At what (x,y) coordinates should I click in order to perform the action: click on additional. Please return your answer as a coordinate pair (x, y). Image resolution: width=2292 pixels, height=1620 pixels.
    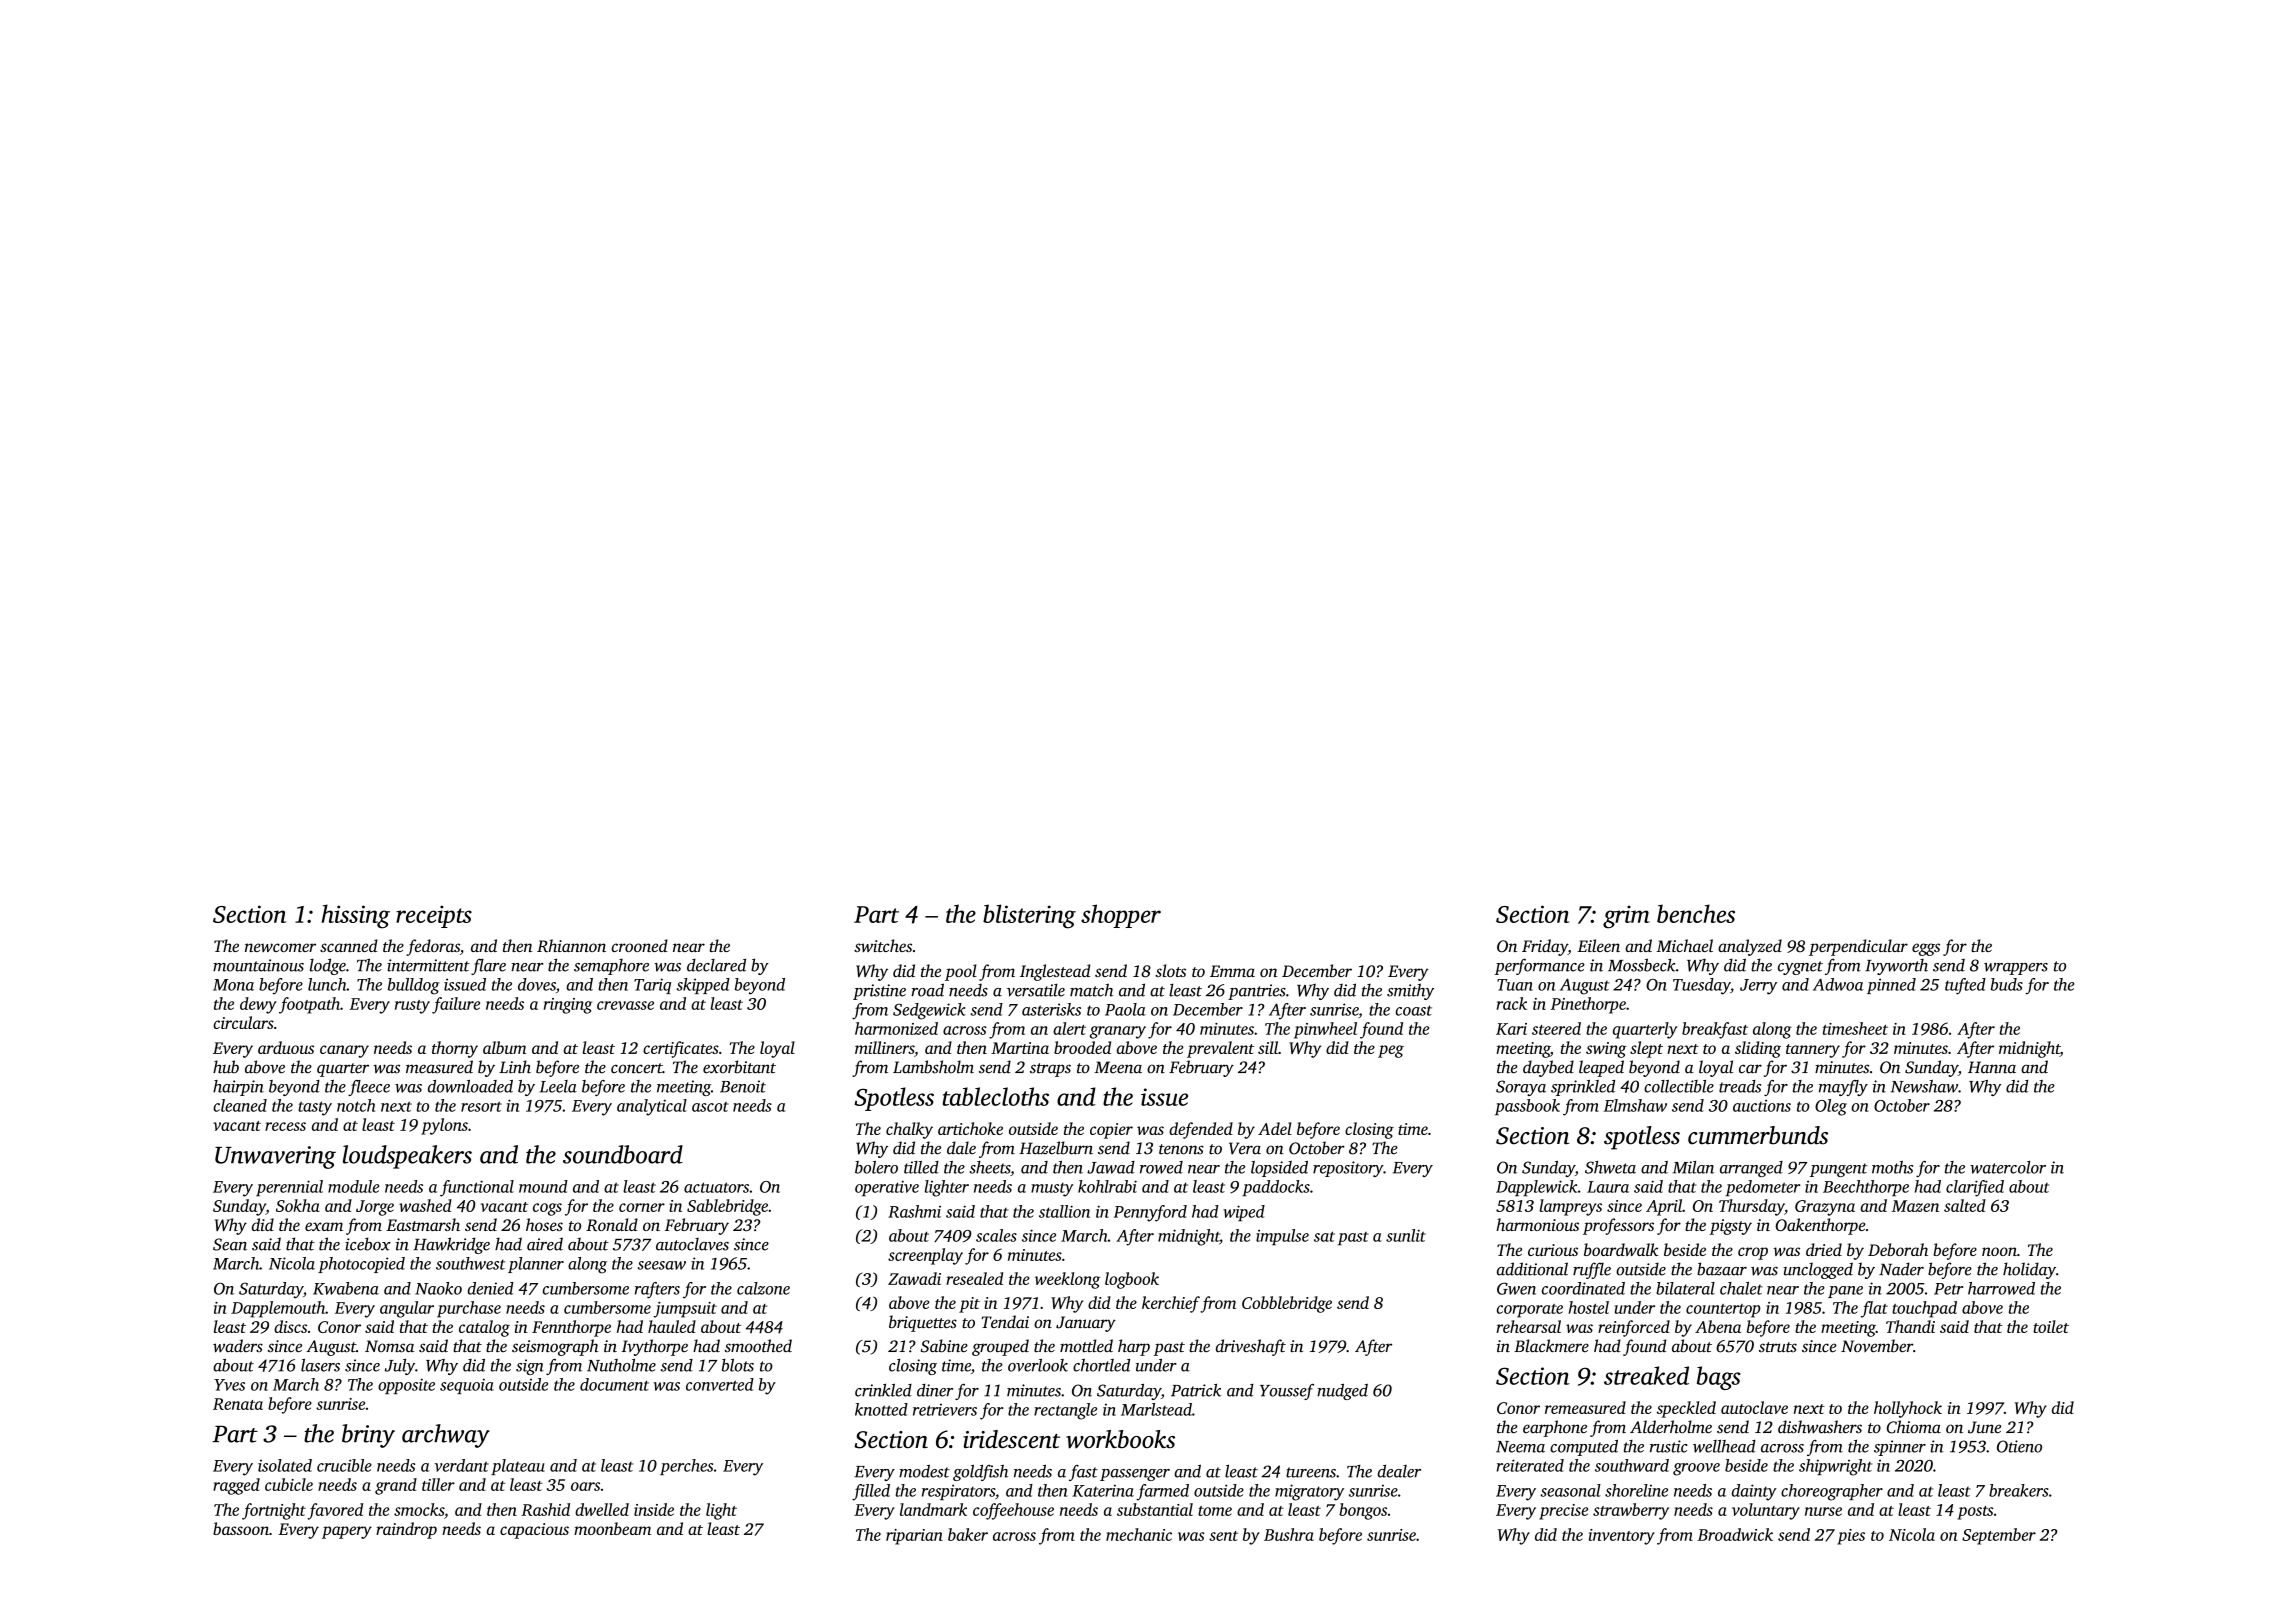
    Looking at the image, I should click on (1532, 1269).
